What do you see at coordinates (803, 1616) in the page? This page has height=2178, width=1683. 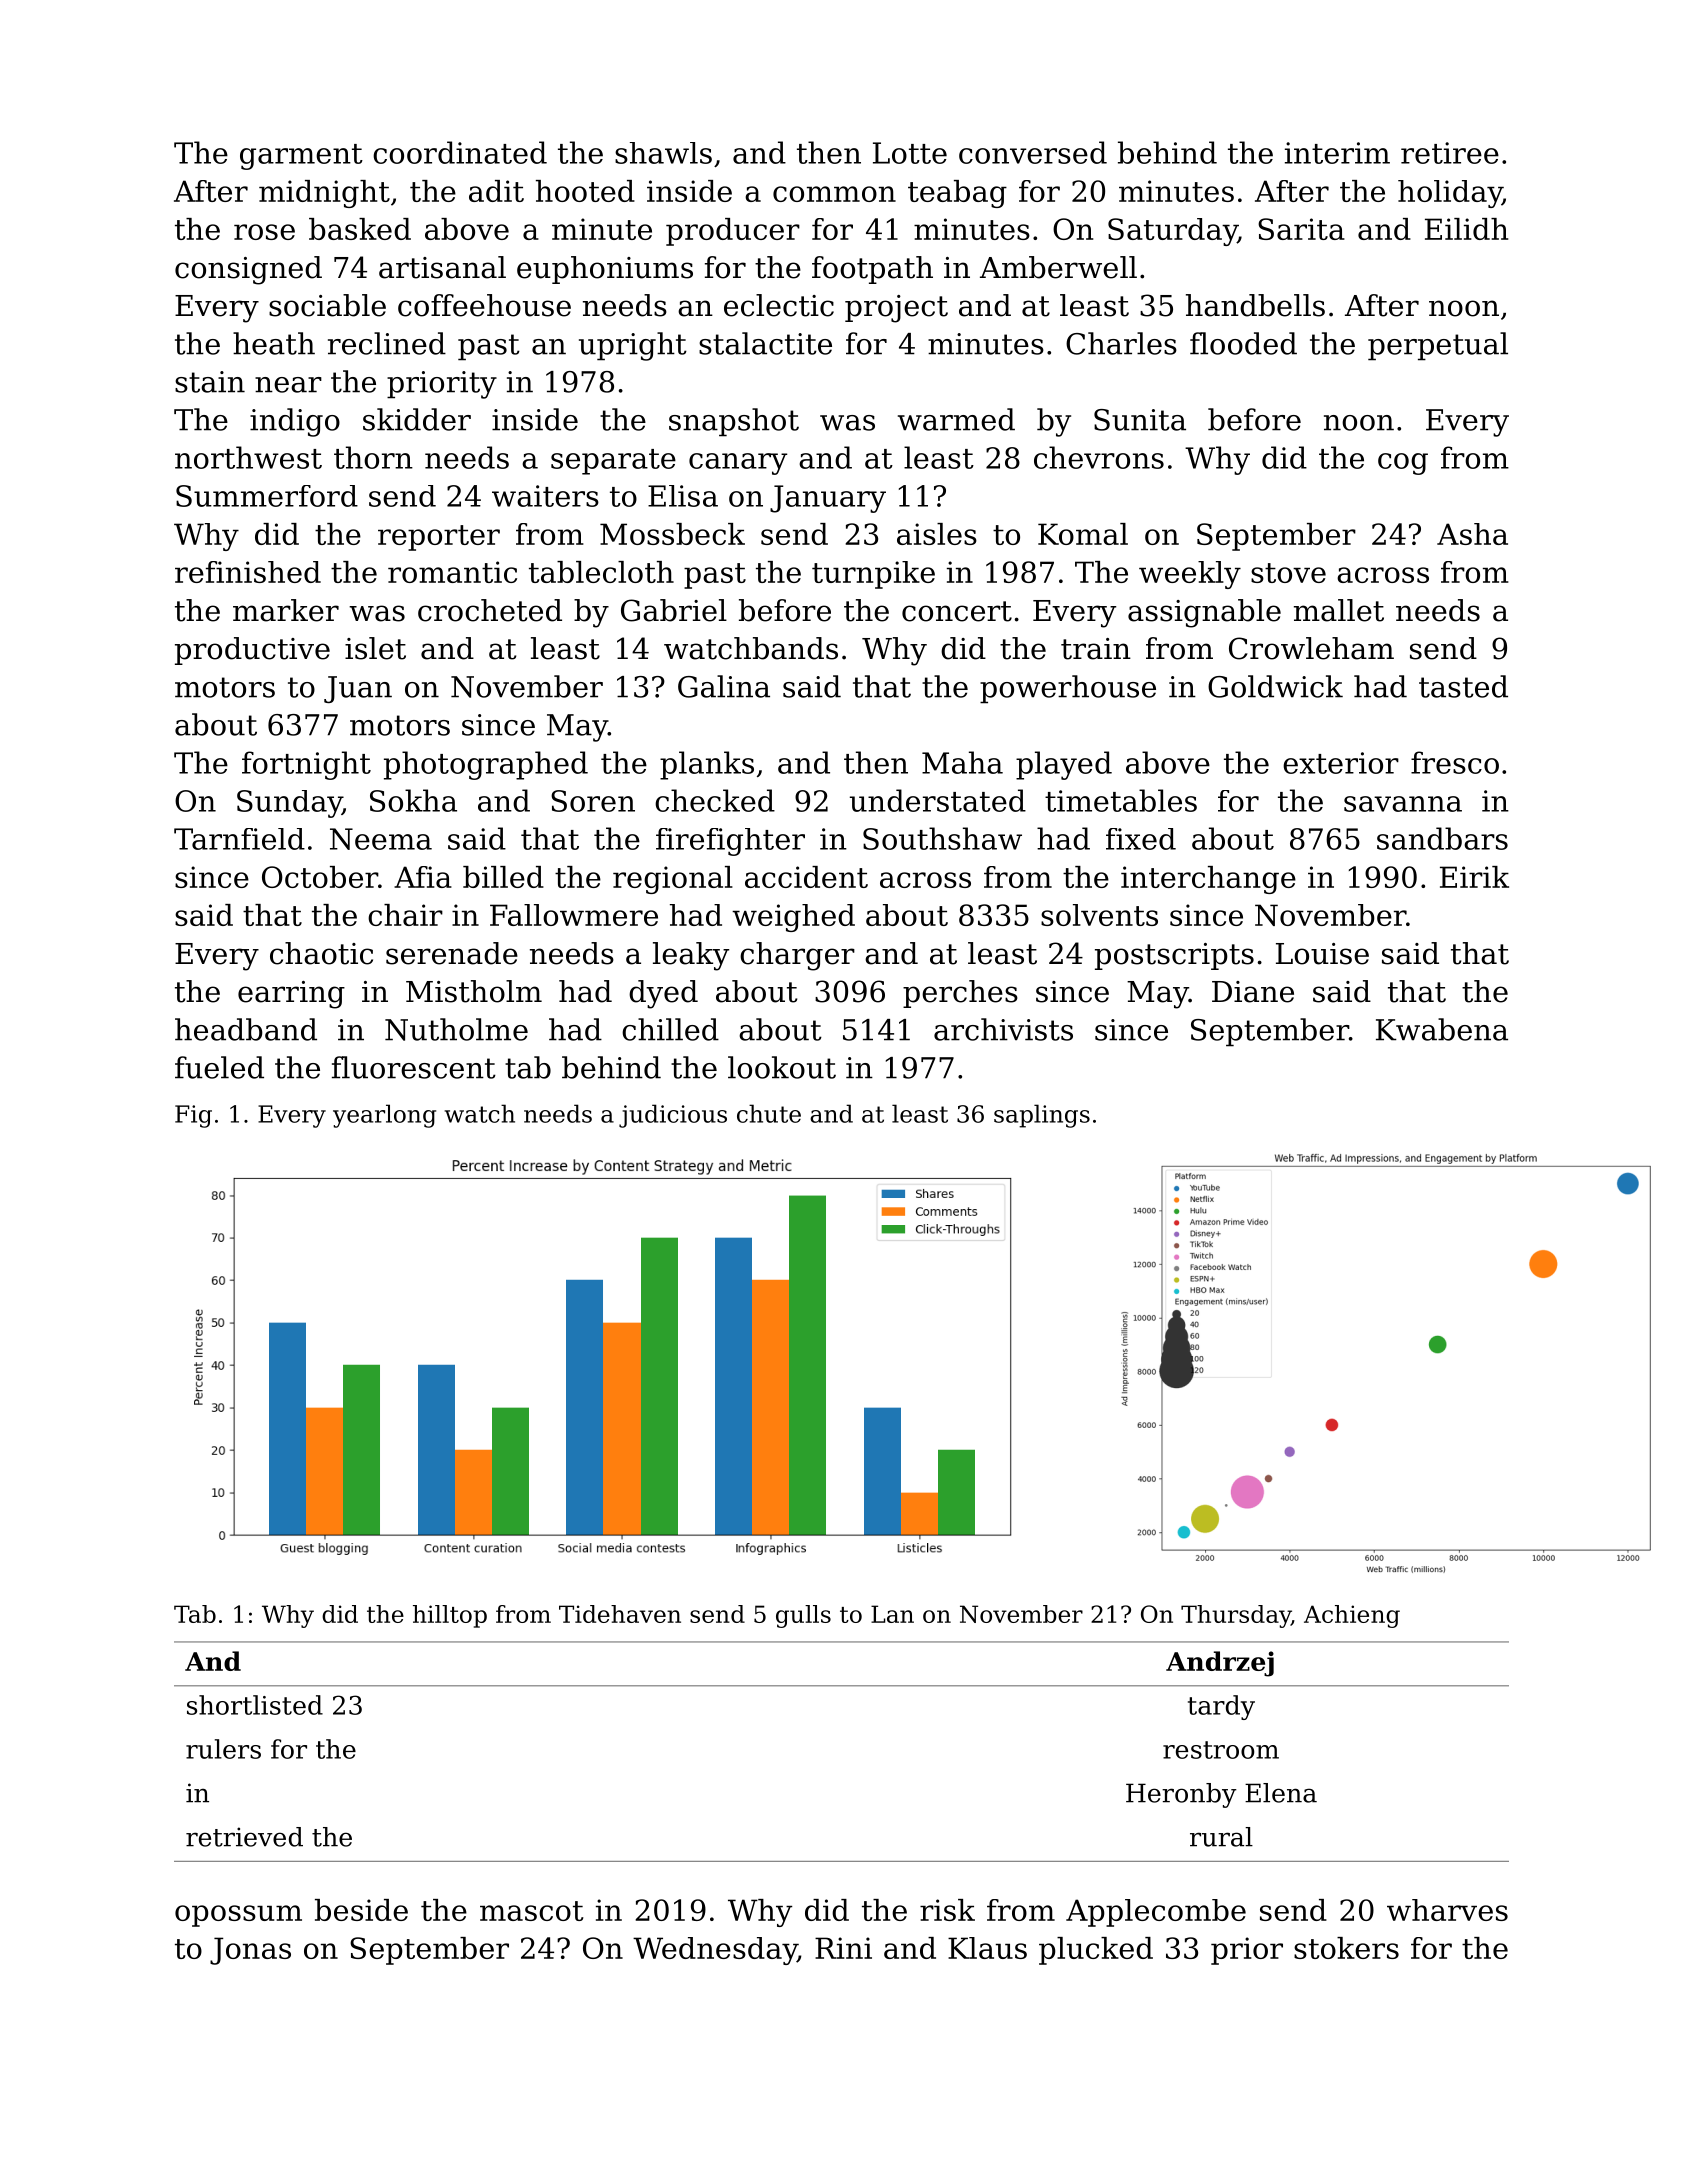 I see `gulls` at bounding box center [803, 1616].
